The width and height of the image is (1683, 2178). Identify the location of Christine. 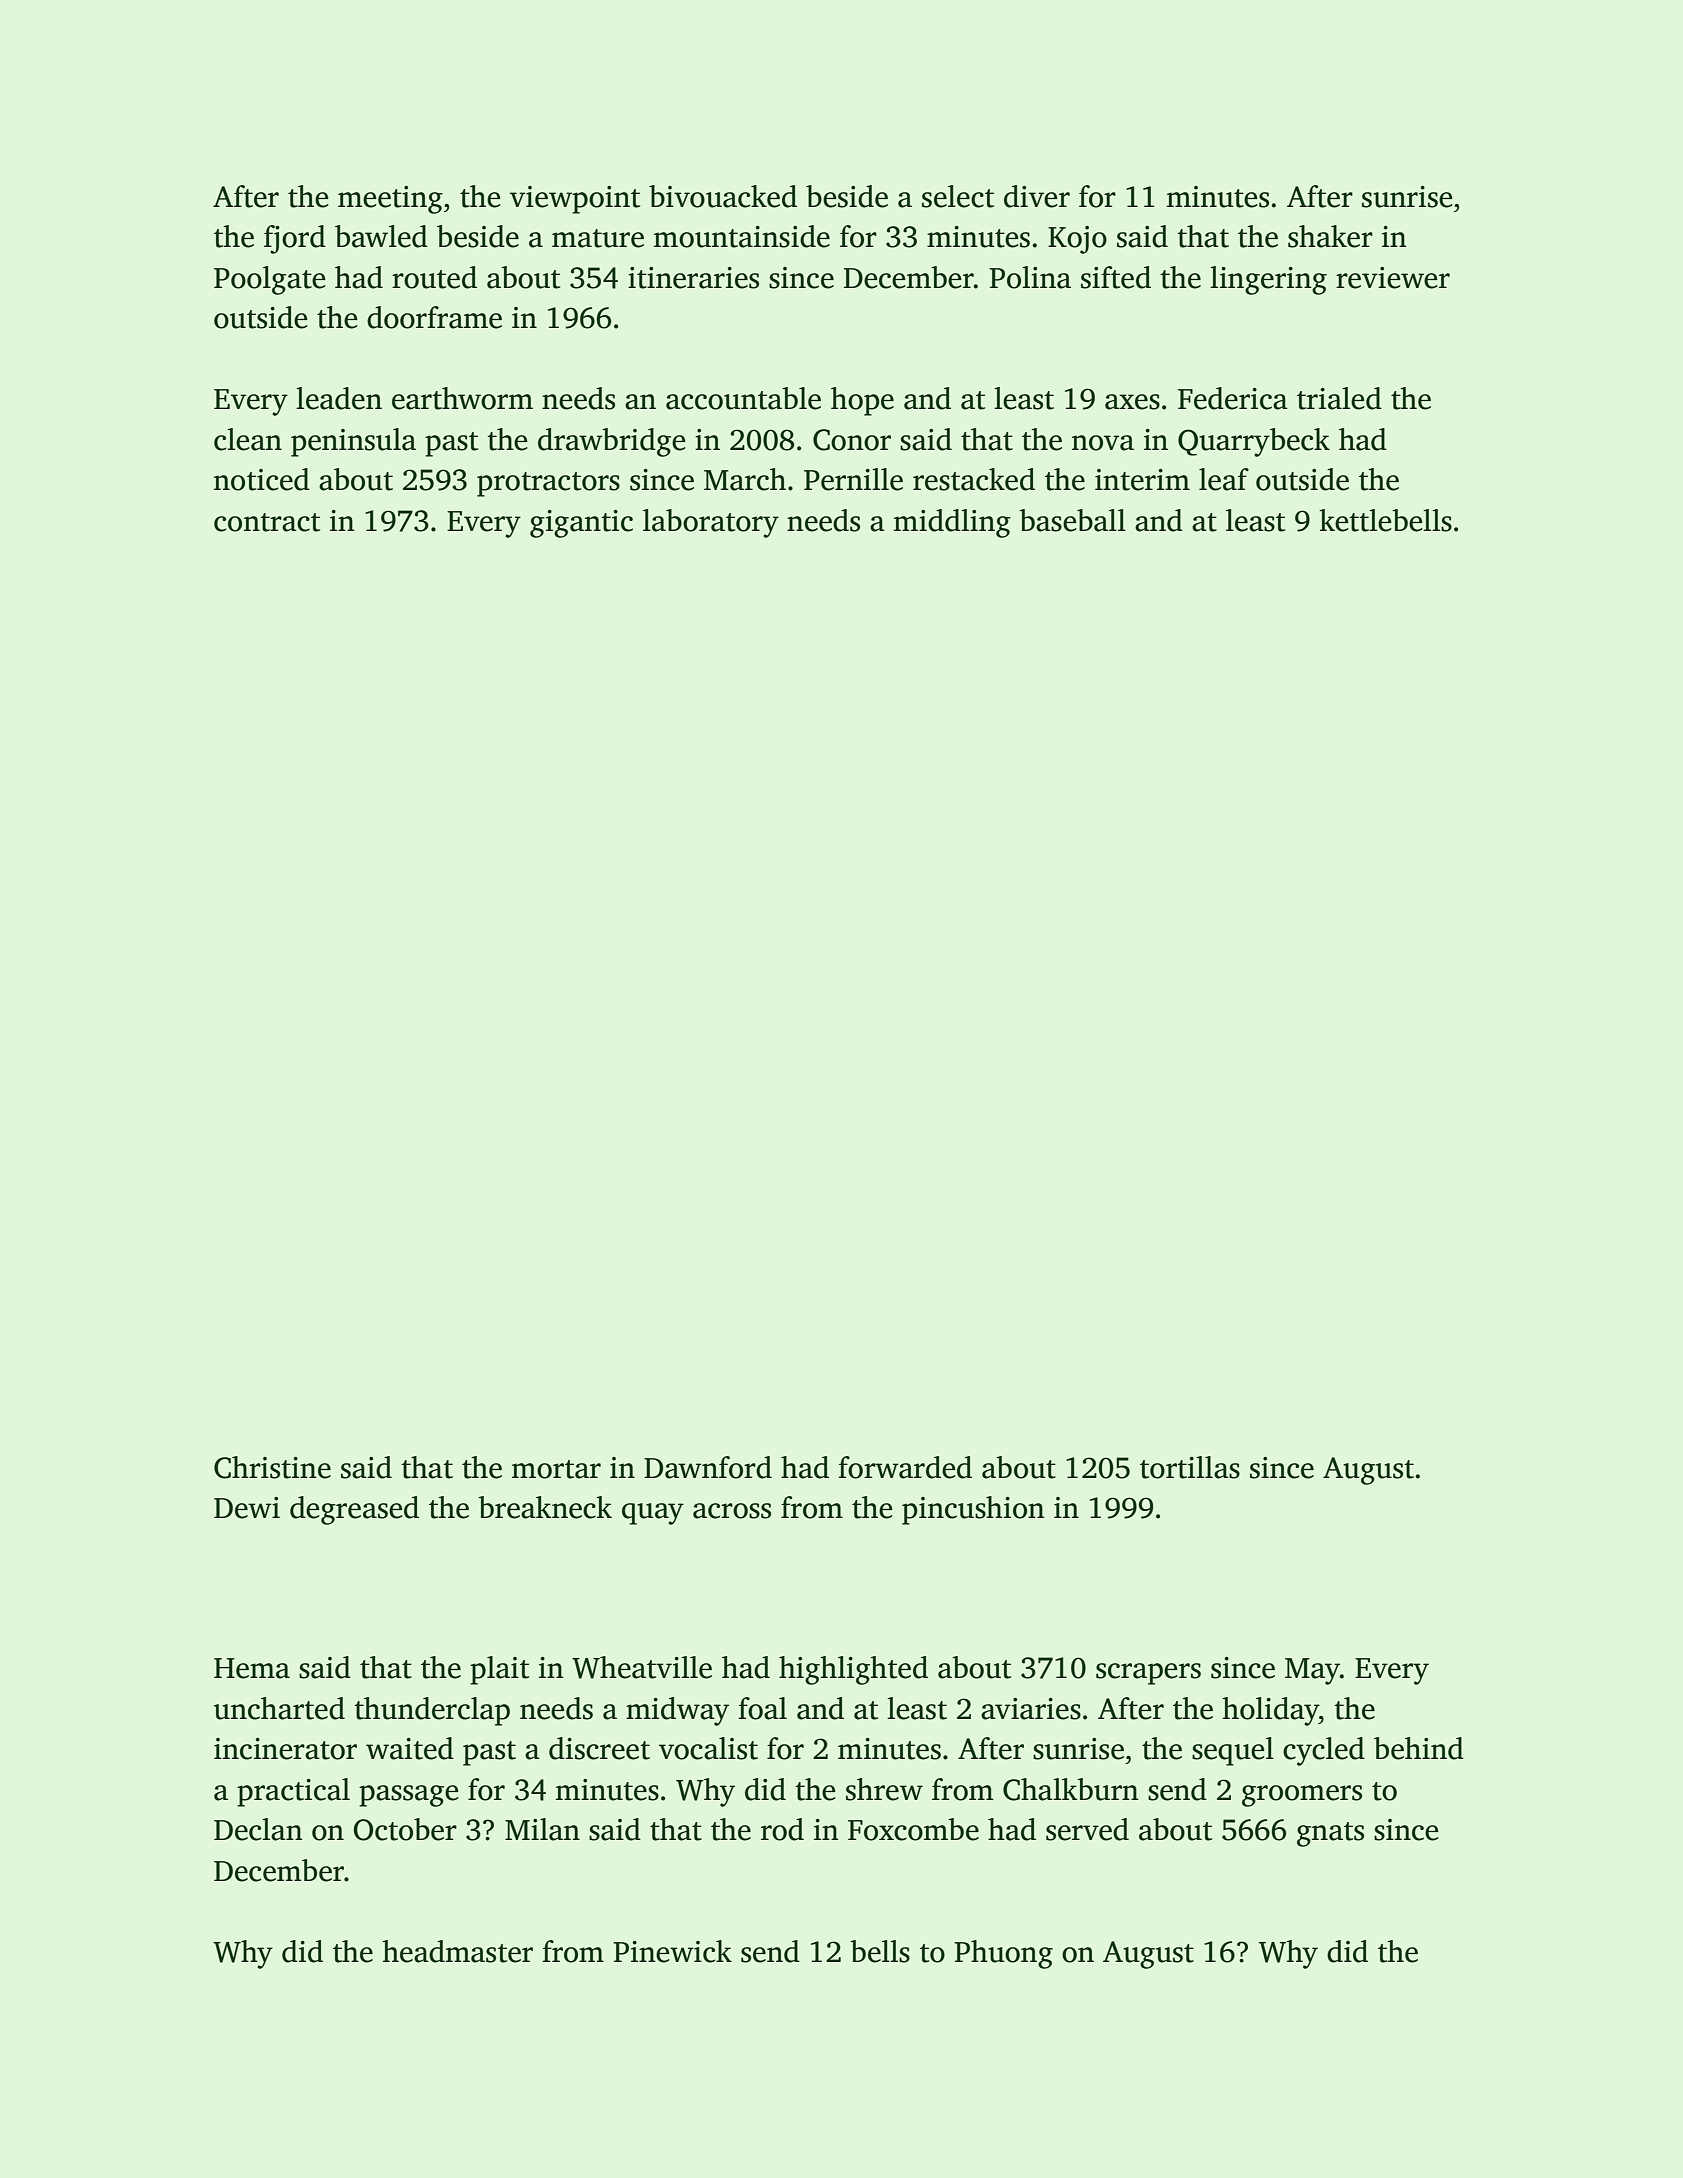
(272, 1467).
